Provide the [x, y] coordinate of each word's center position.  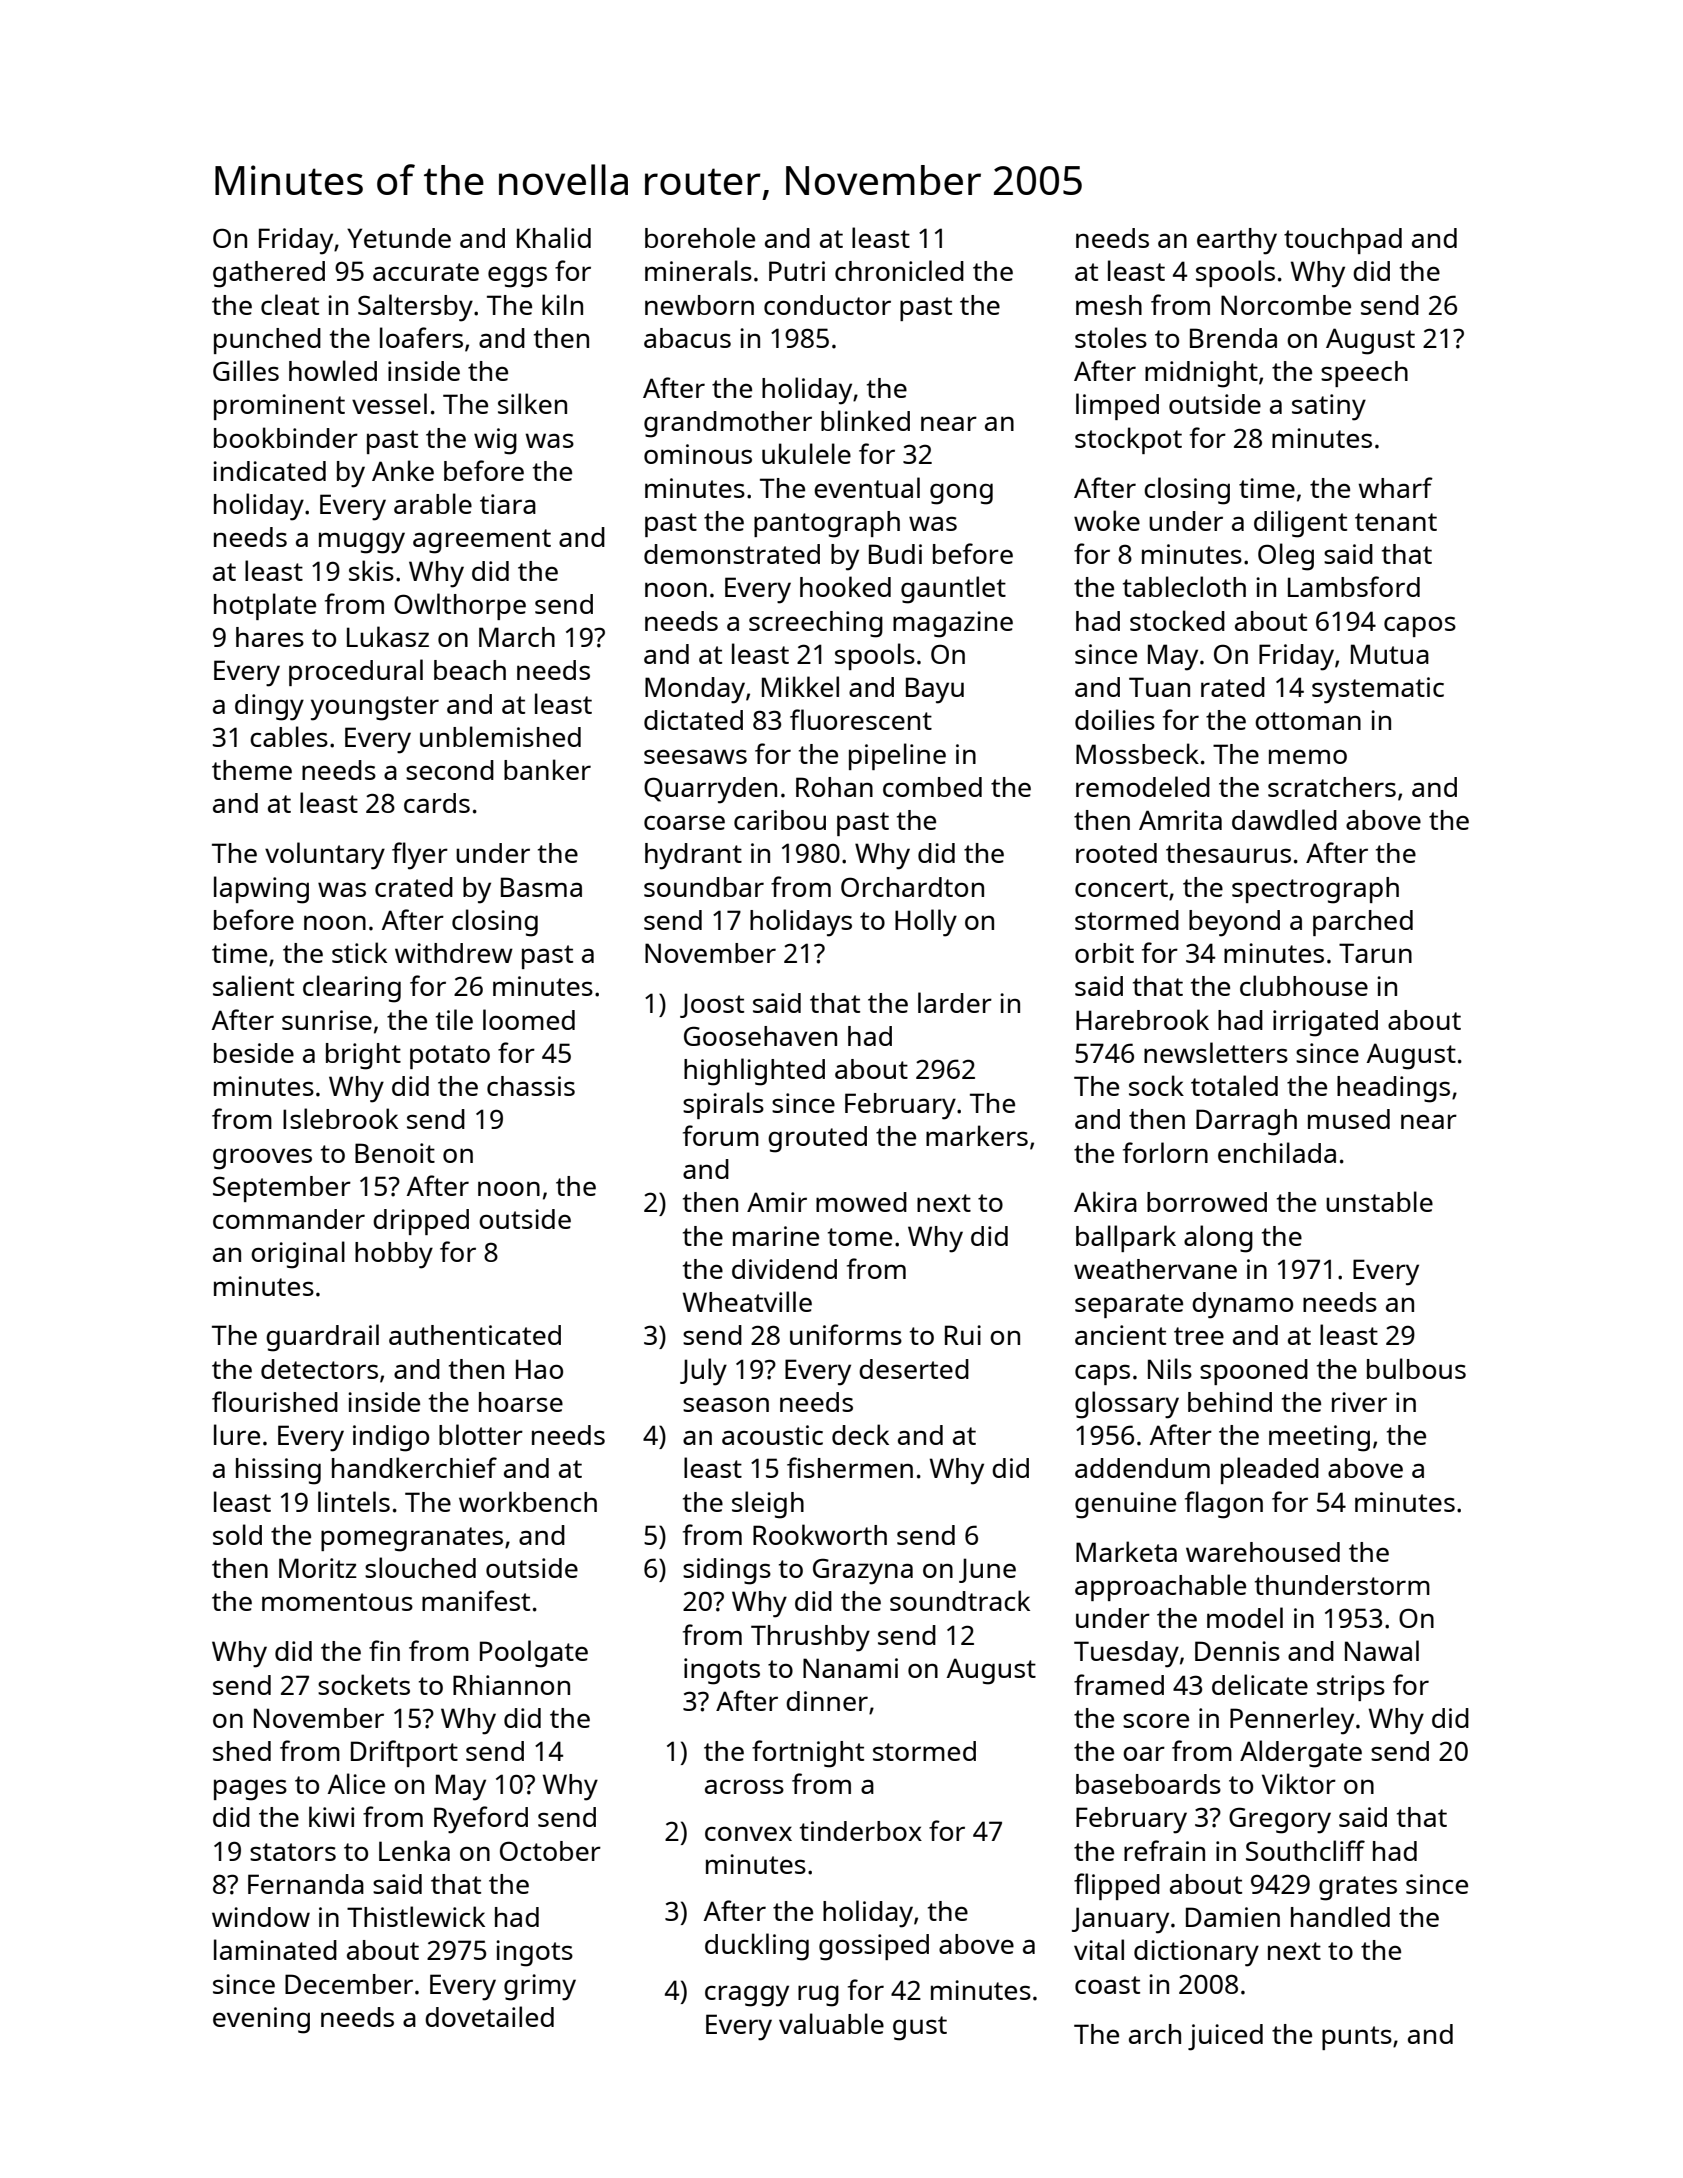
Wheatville [747, 1301]
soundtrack [960, 1600]
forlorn [1165, 1152]
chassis [531, 1086]
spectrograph [1315, 890]
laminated [275, 1949]
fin [384, 1650]
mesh [1109, 305]
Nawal [1382, 1650]
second [450, 770]
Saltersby [415, 308]
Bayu [935, 690]
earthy [1237, 241]
